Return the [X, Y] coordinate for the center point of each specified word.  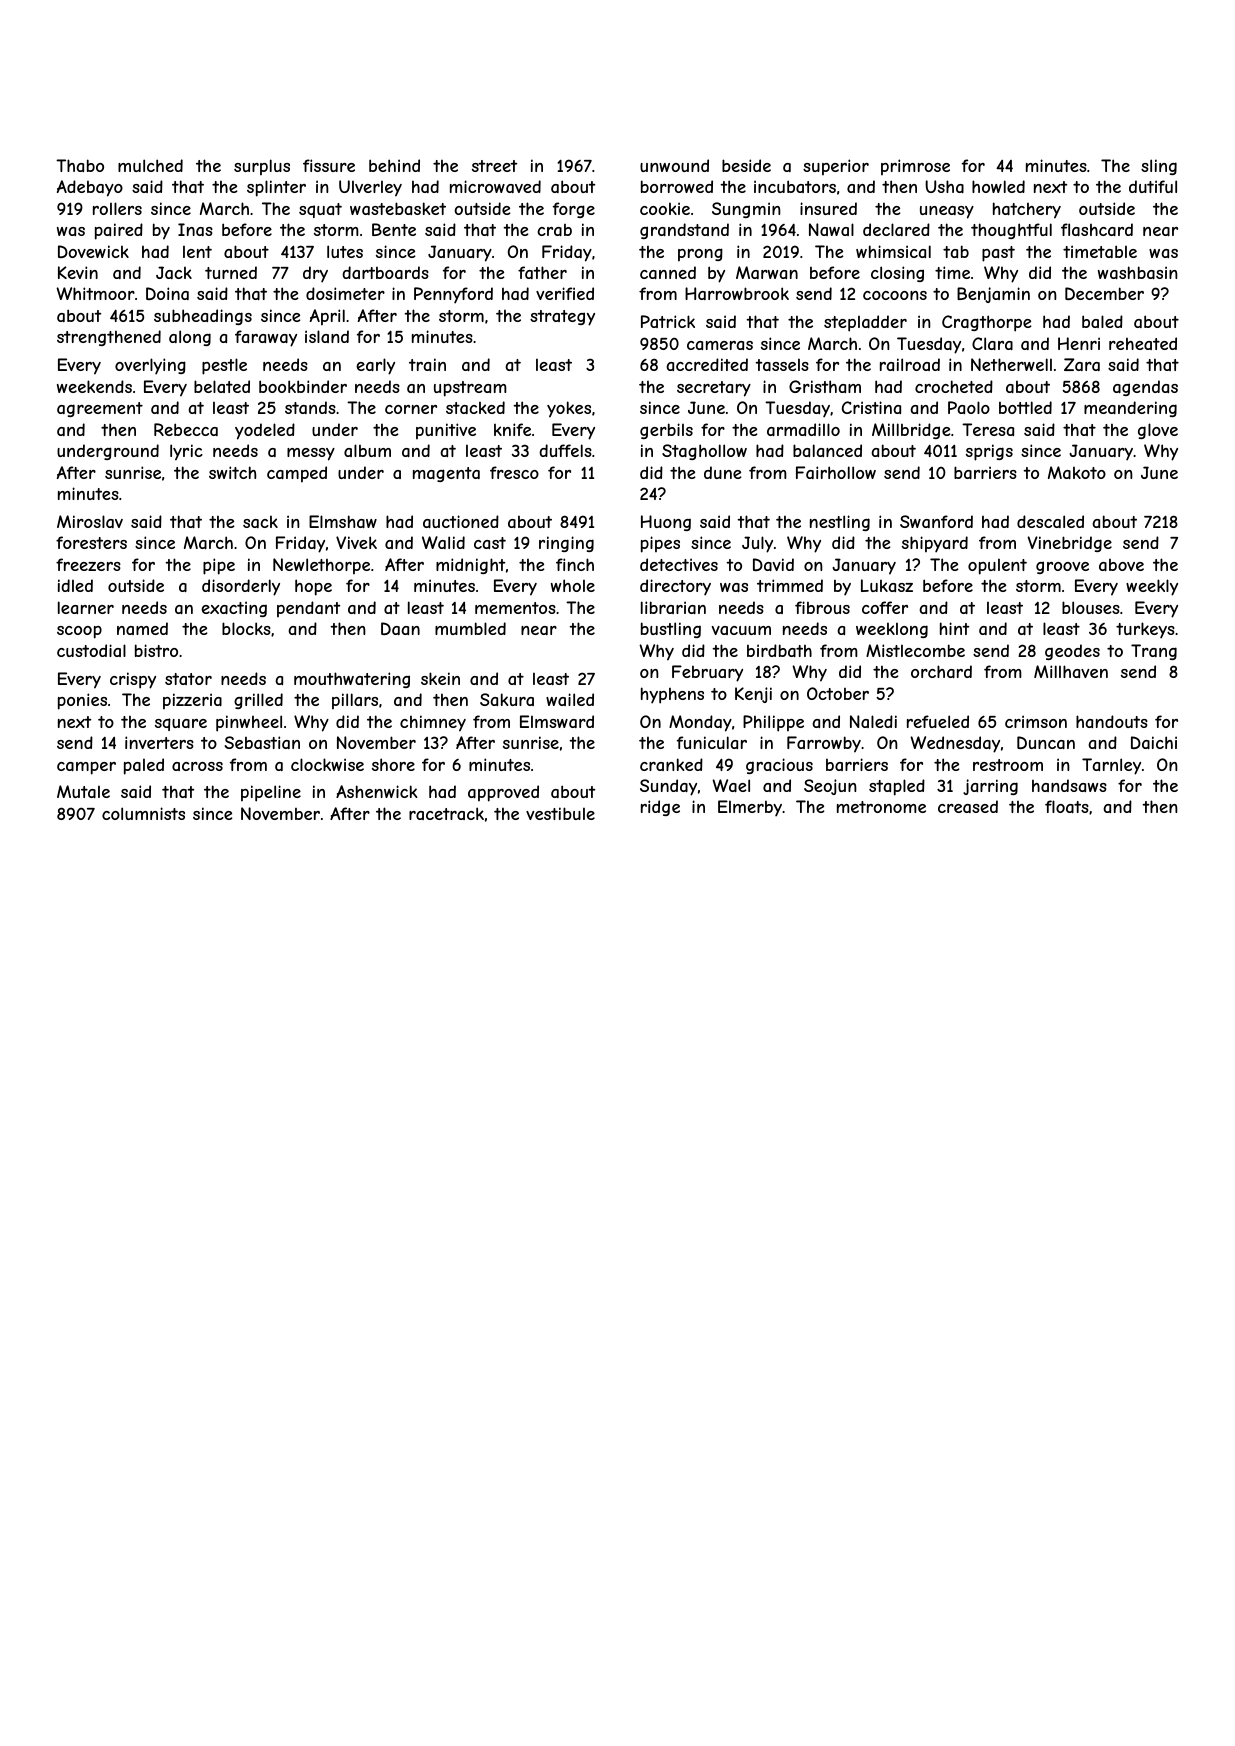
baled [1102, 321]
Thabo [80, 165]
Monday [700, 723]
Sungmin [746, 210]
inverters [159, 742]
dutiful [1153, 186]
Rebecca [186, 429]
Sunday [668, 787]
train [427, 364]
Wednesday [955, 744]
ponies [82, 701]
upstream [470, 389]
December [1104, 293]
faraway [266, 338]
